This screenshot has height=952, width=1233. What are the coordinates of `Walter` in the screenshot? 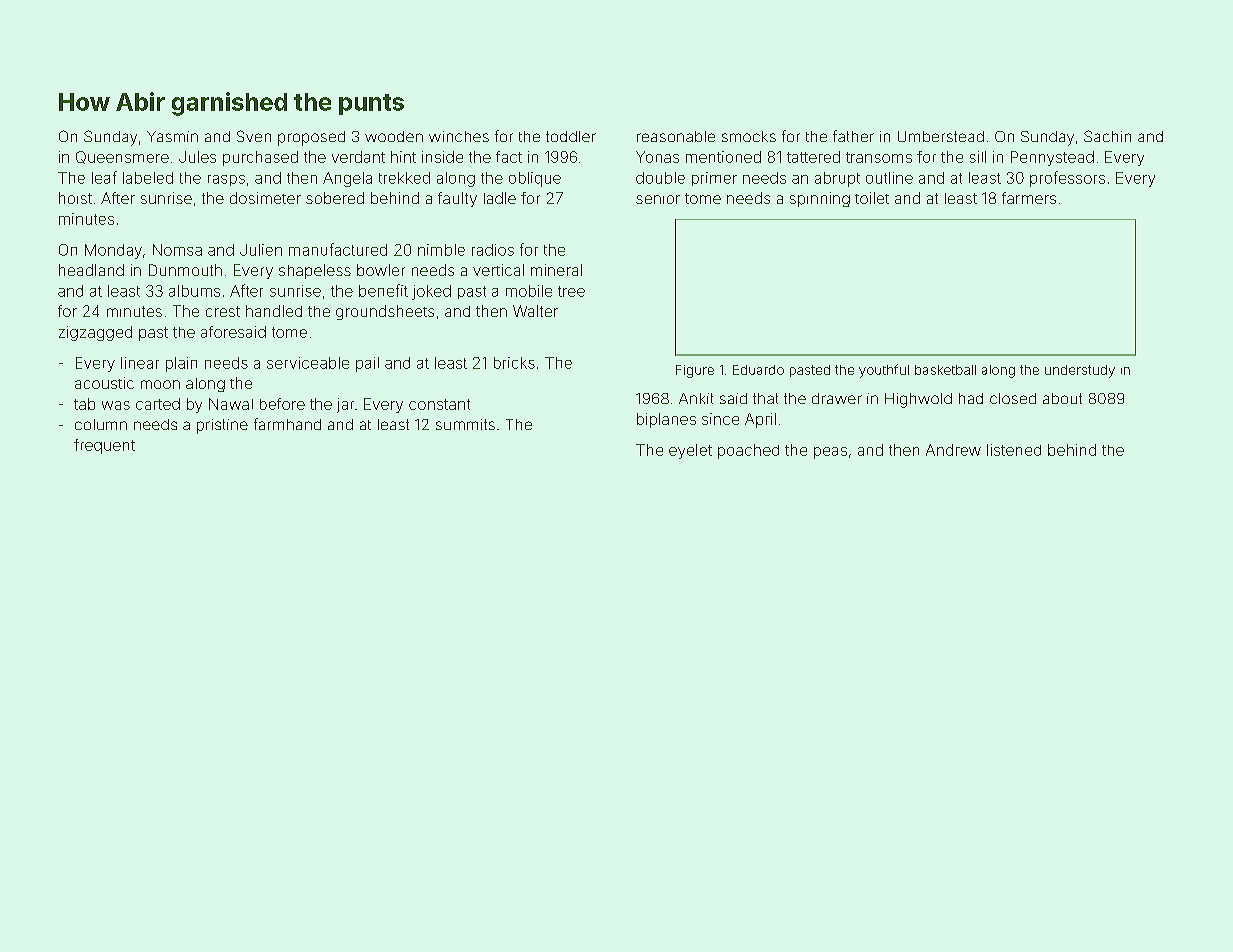 It's located at (535, 311).
